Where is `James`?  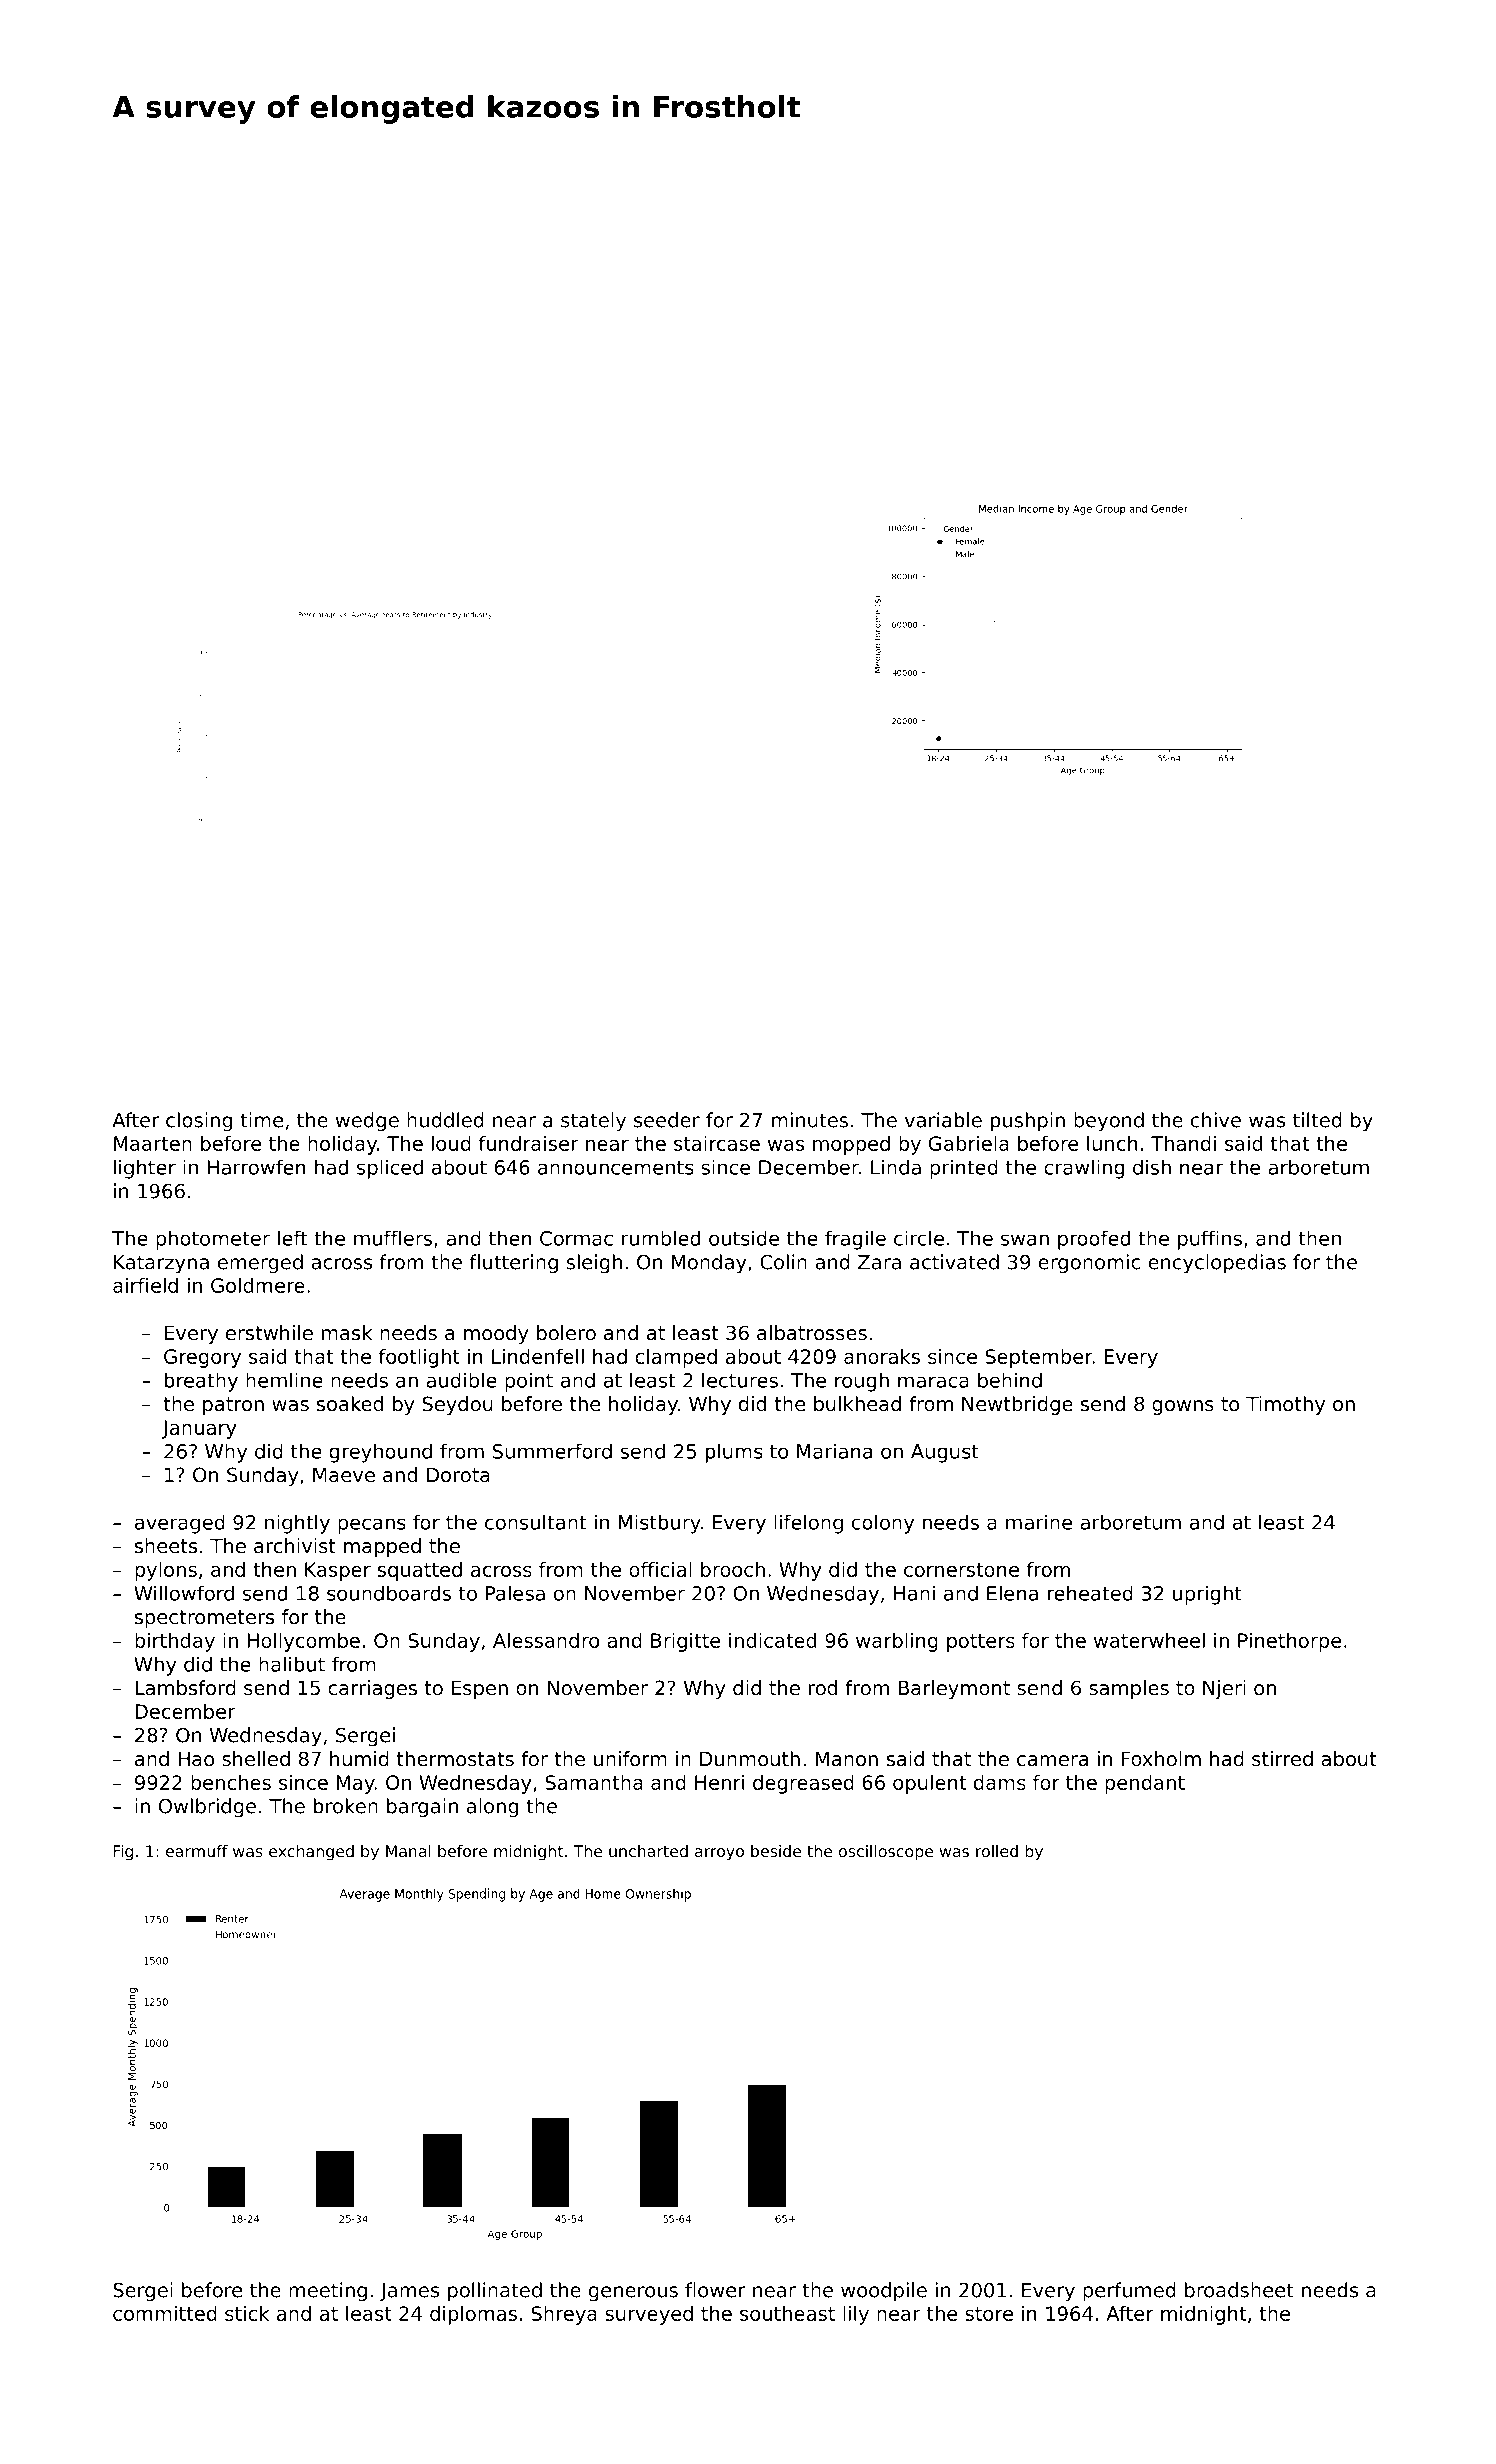
James is located at coordinates (409, 2292).
